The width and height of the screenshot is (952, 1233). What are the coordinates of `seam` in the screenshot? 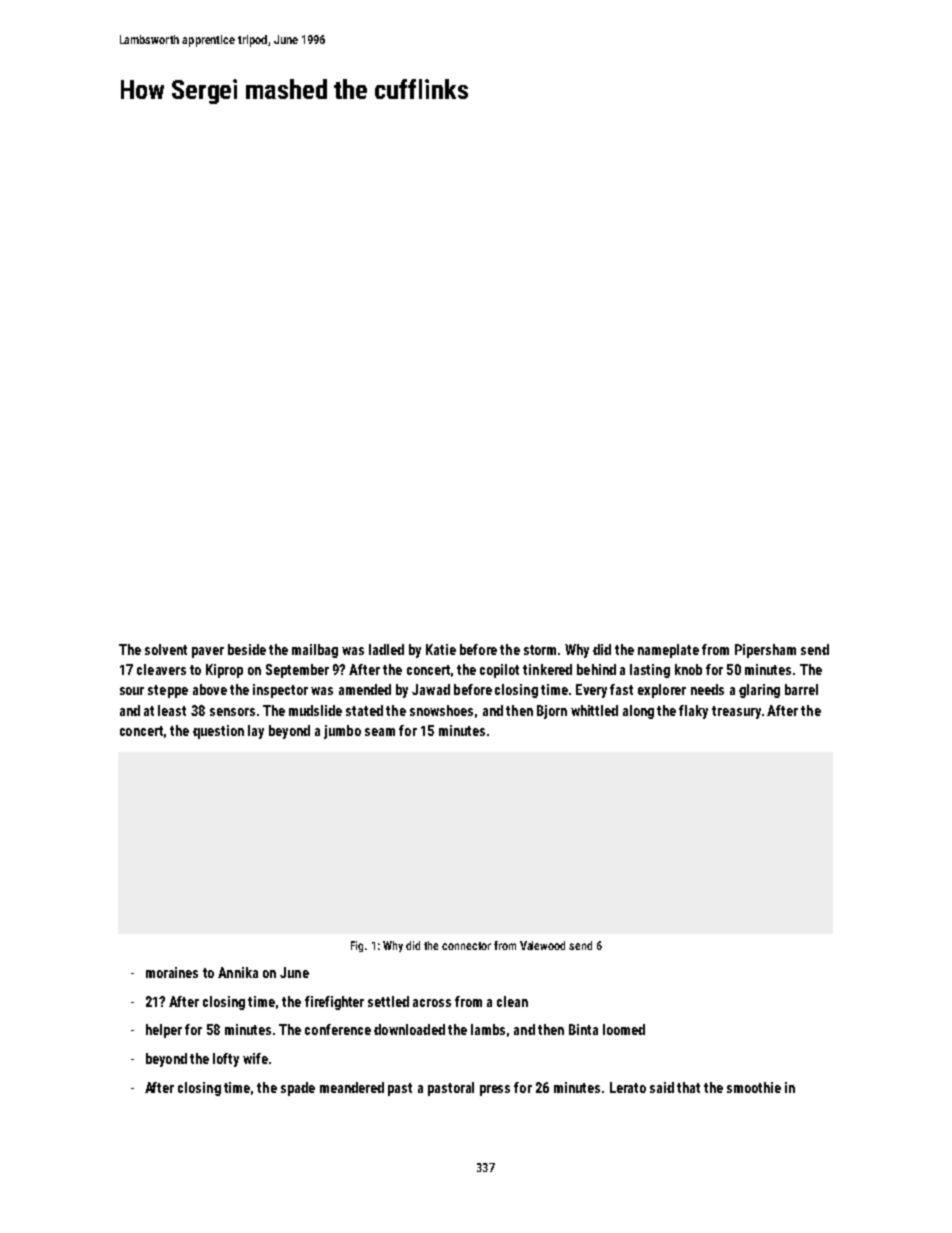 It's located at (380, 732).
